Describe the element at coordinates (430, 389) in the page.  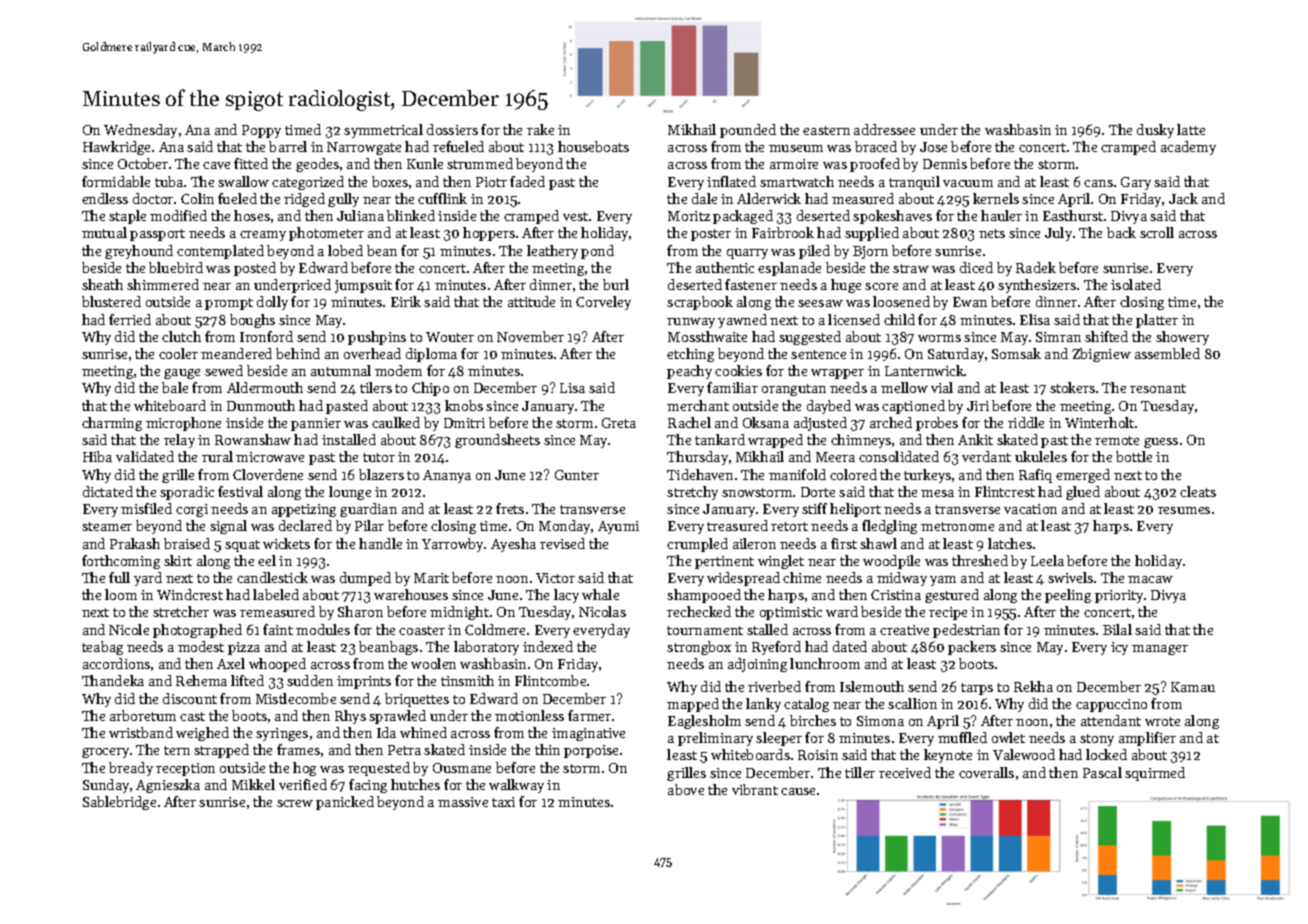
I see `Chipo` at that location.
